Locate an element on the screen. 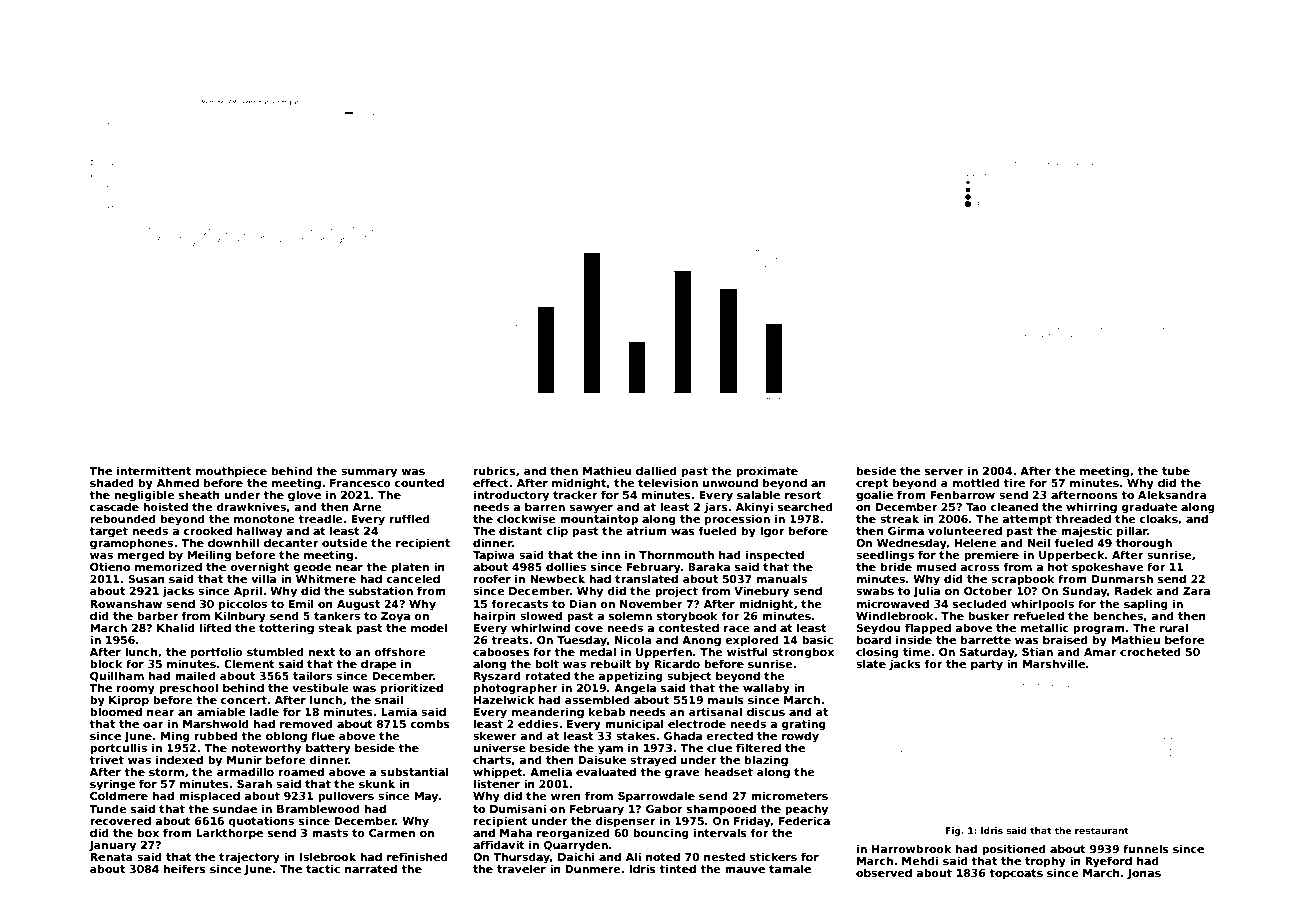 The width and height of the screenshot is (1308, 924). tube is located at coordinates (1176, 470).
